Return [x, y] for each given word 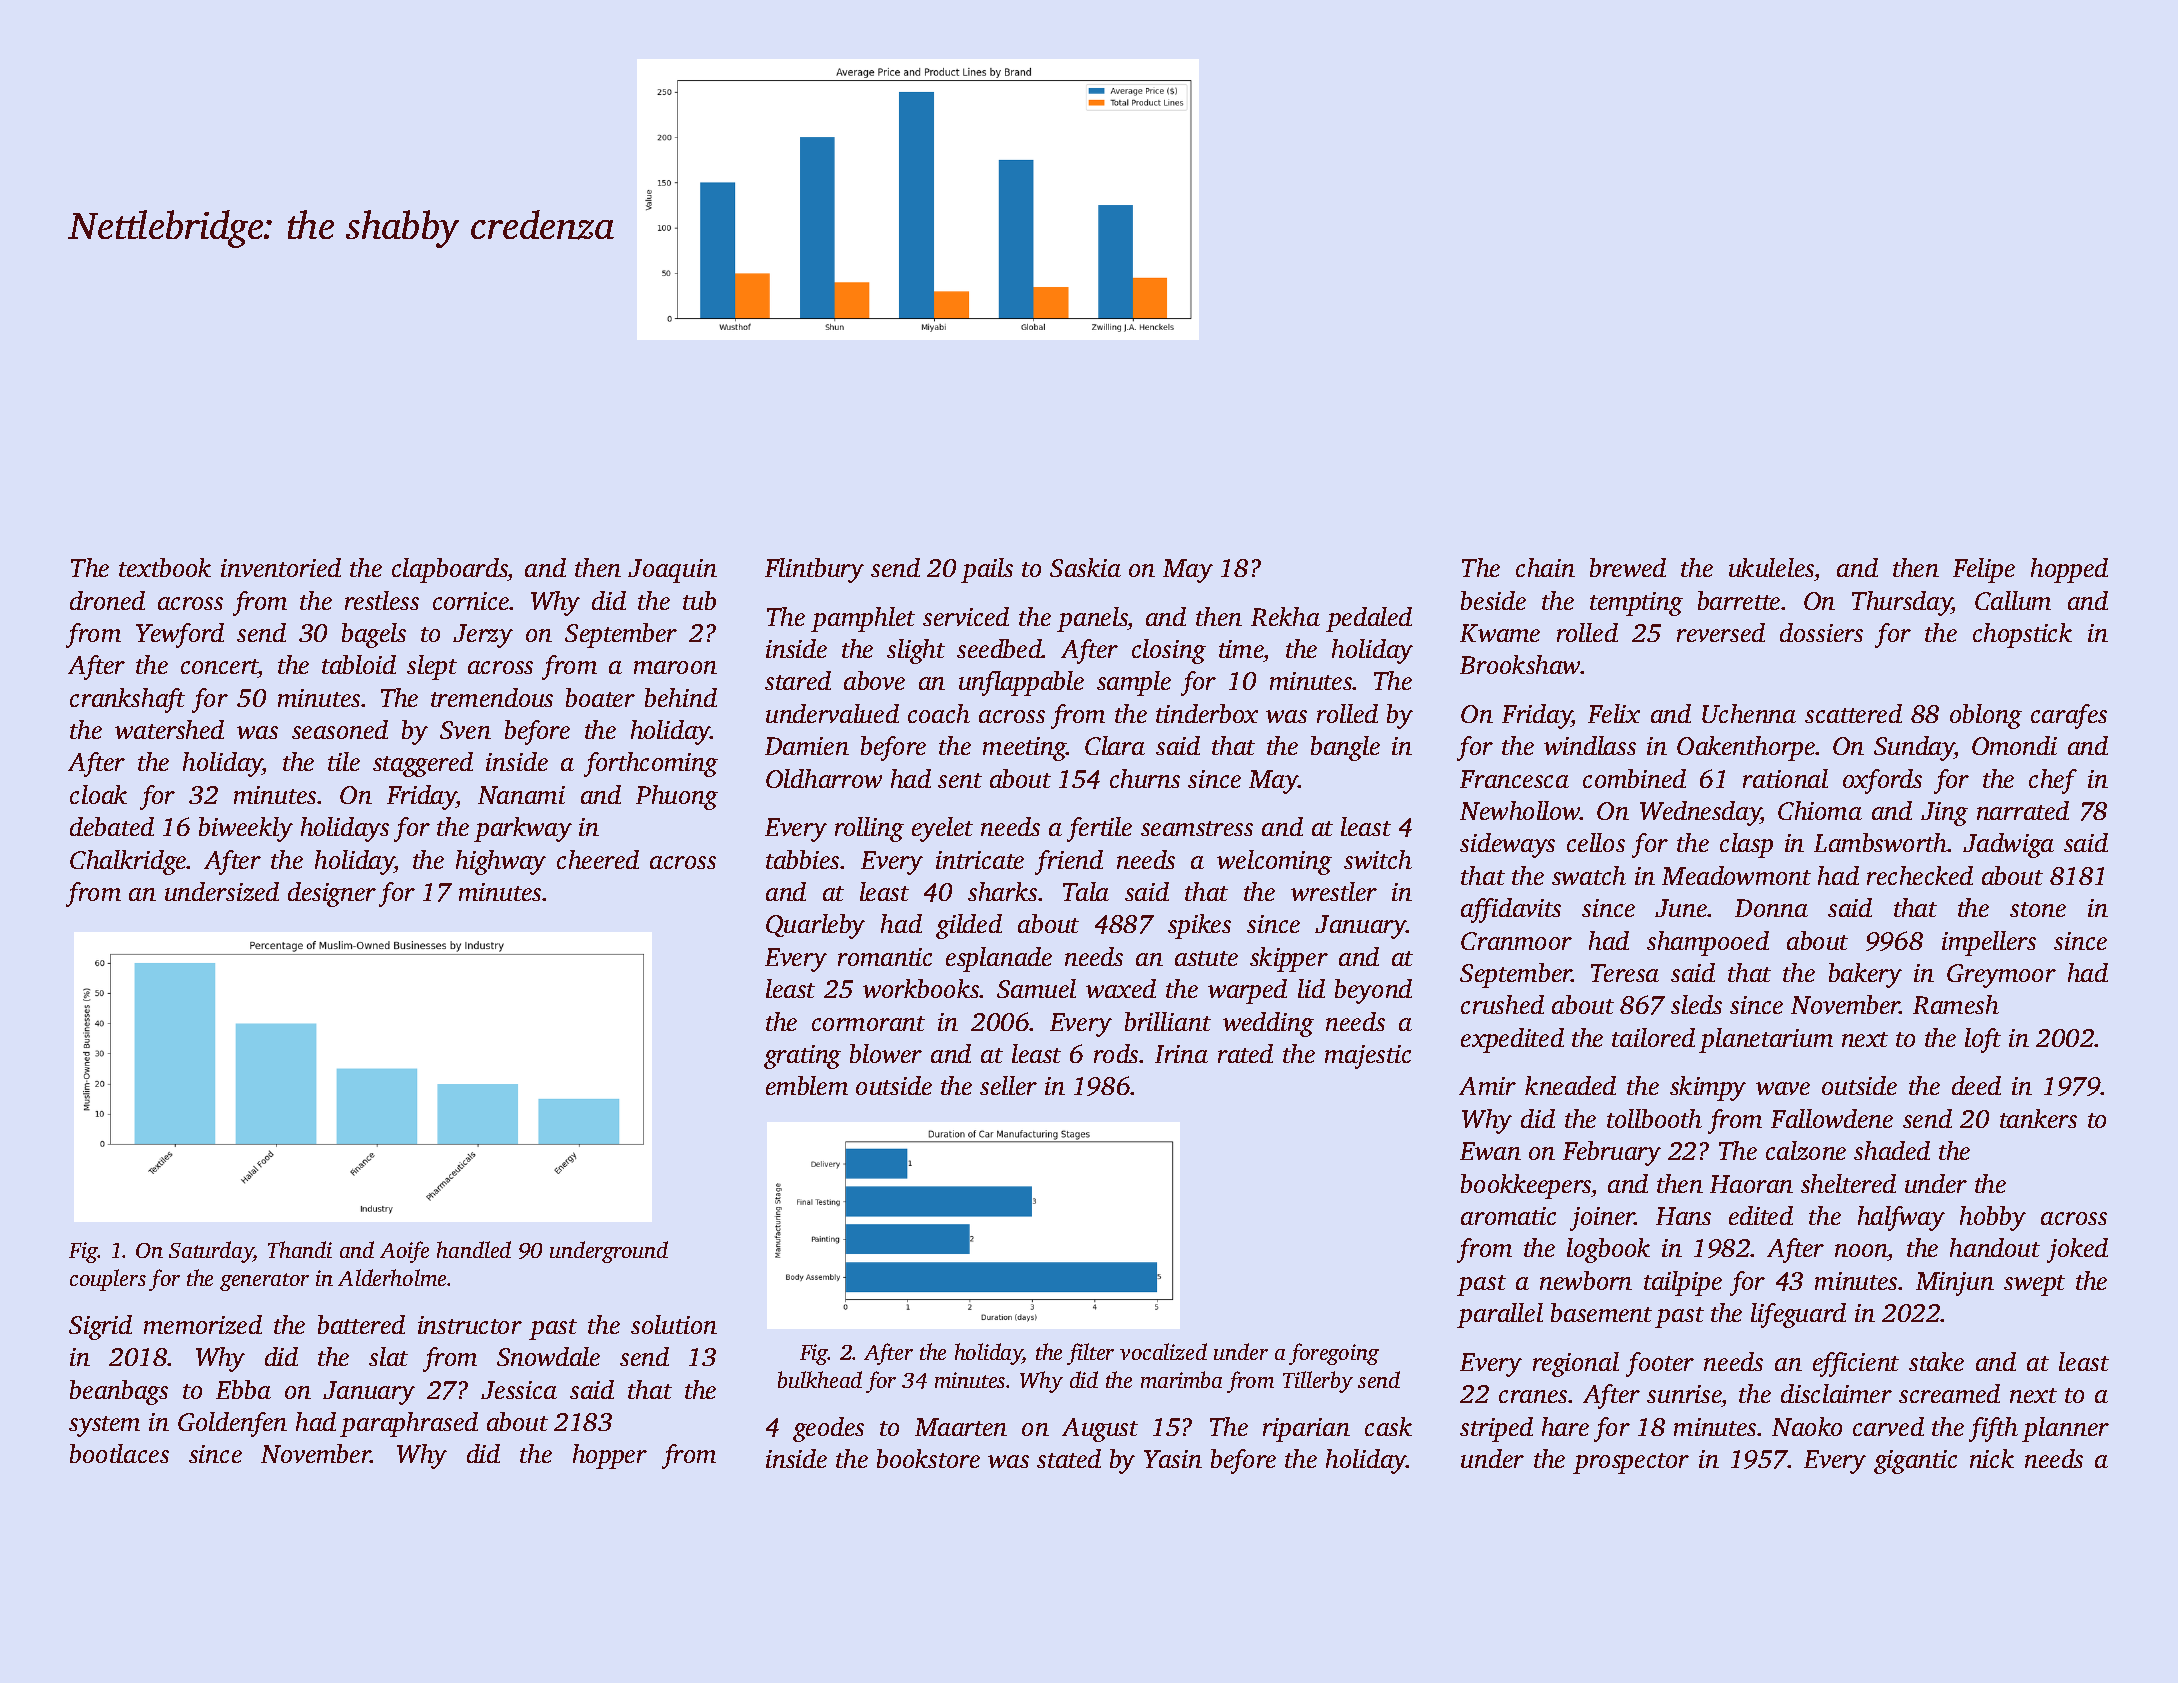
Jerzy [483, 636]
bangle [1345, 748]
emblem [807, 1085]
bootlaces [119, 1453]
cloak [98, 794]
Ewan [1490, 1151]
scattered [1853, 713]
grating [802, 1057]
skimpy [1708, 1088]
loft [1983, 1040]
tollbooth [1654, 1118]
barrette [1739, 600]
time [1241, 649]
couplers [108, 1280]
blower [886, 1053]
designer [332, 894]
